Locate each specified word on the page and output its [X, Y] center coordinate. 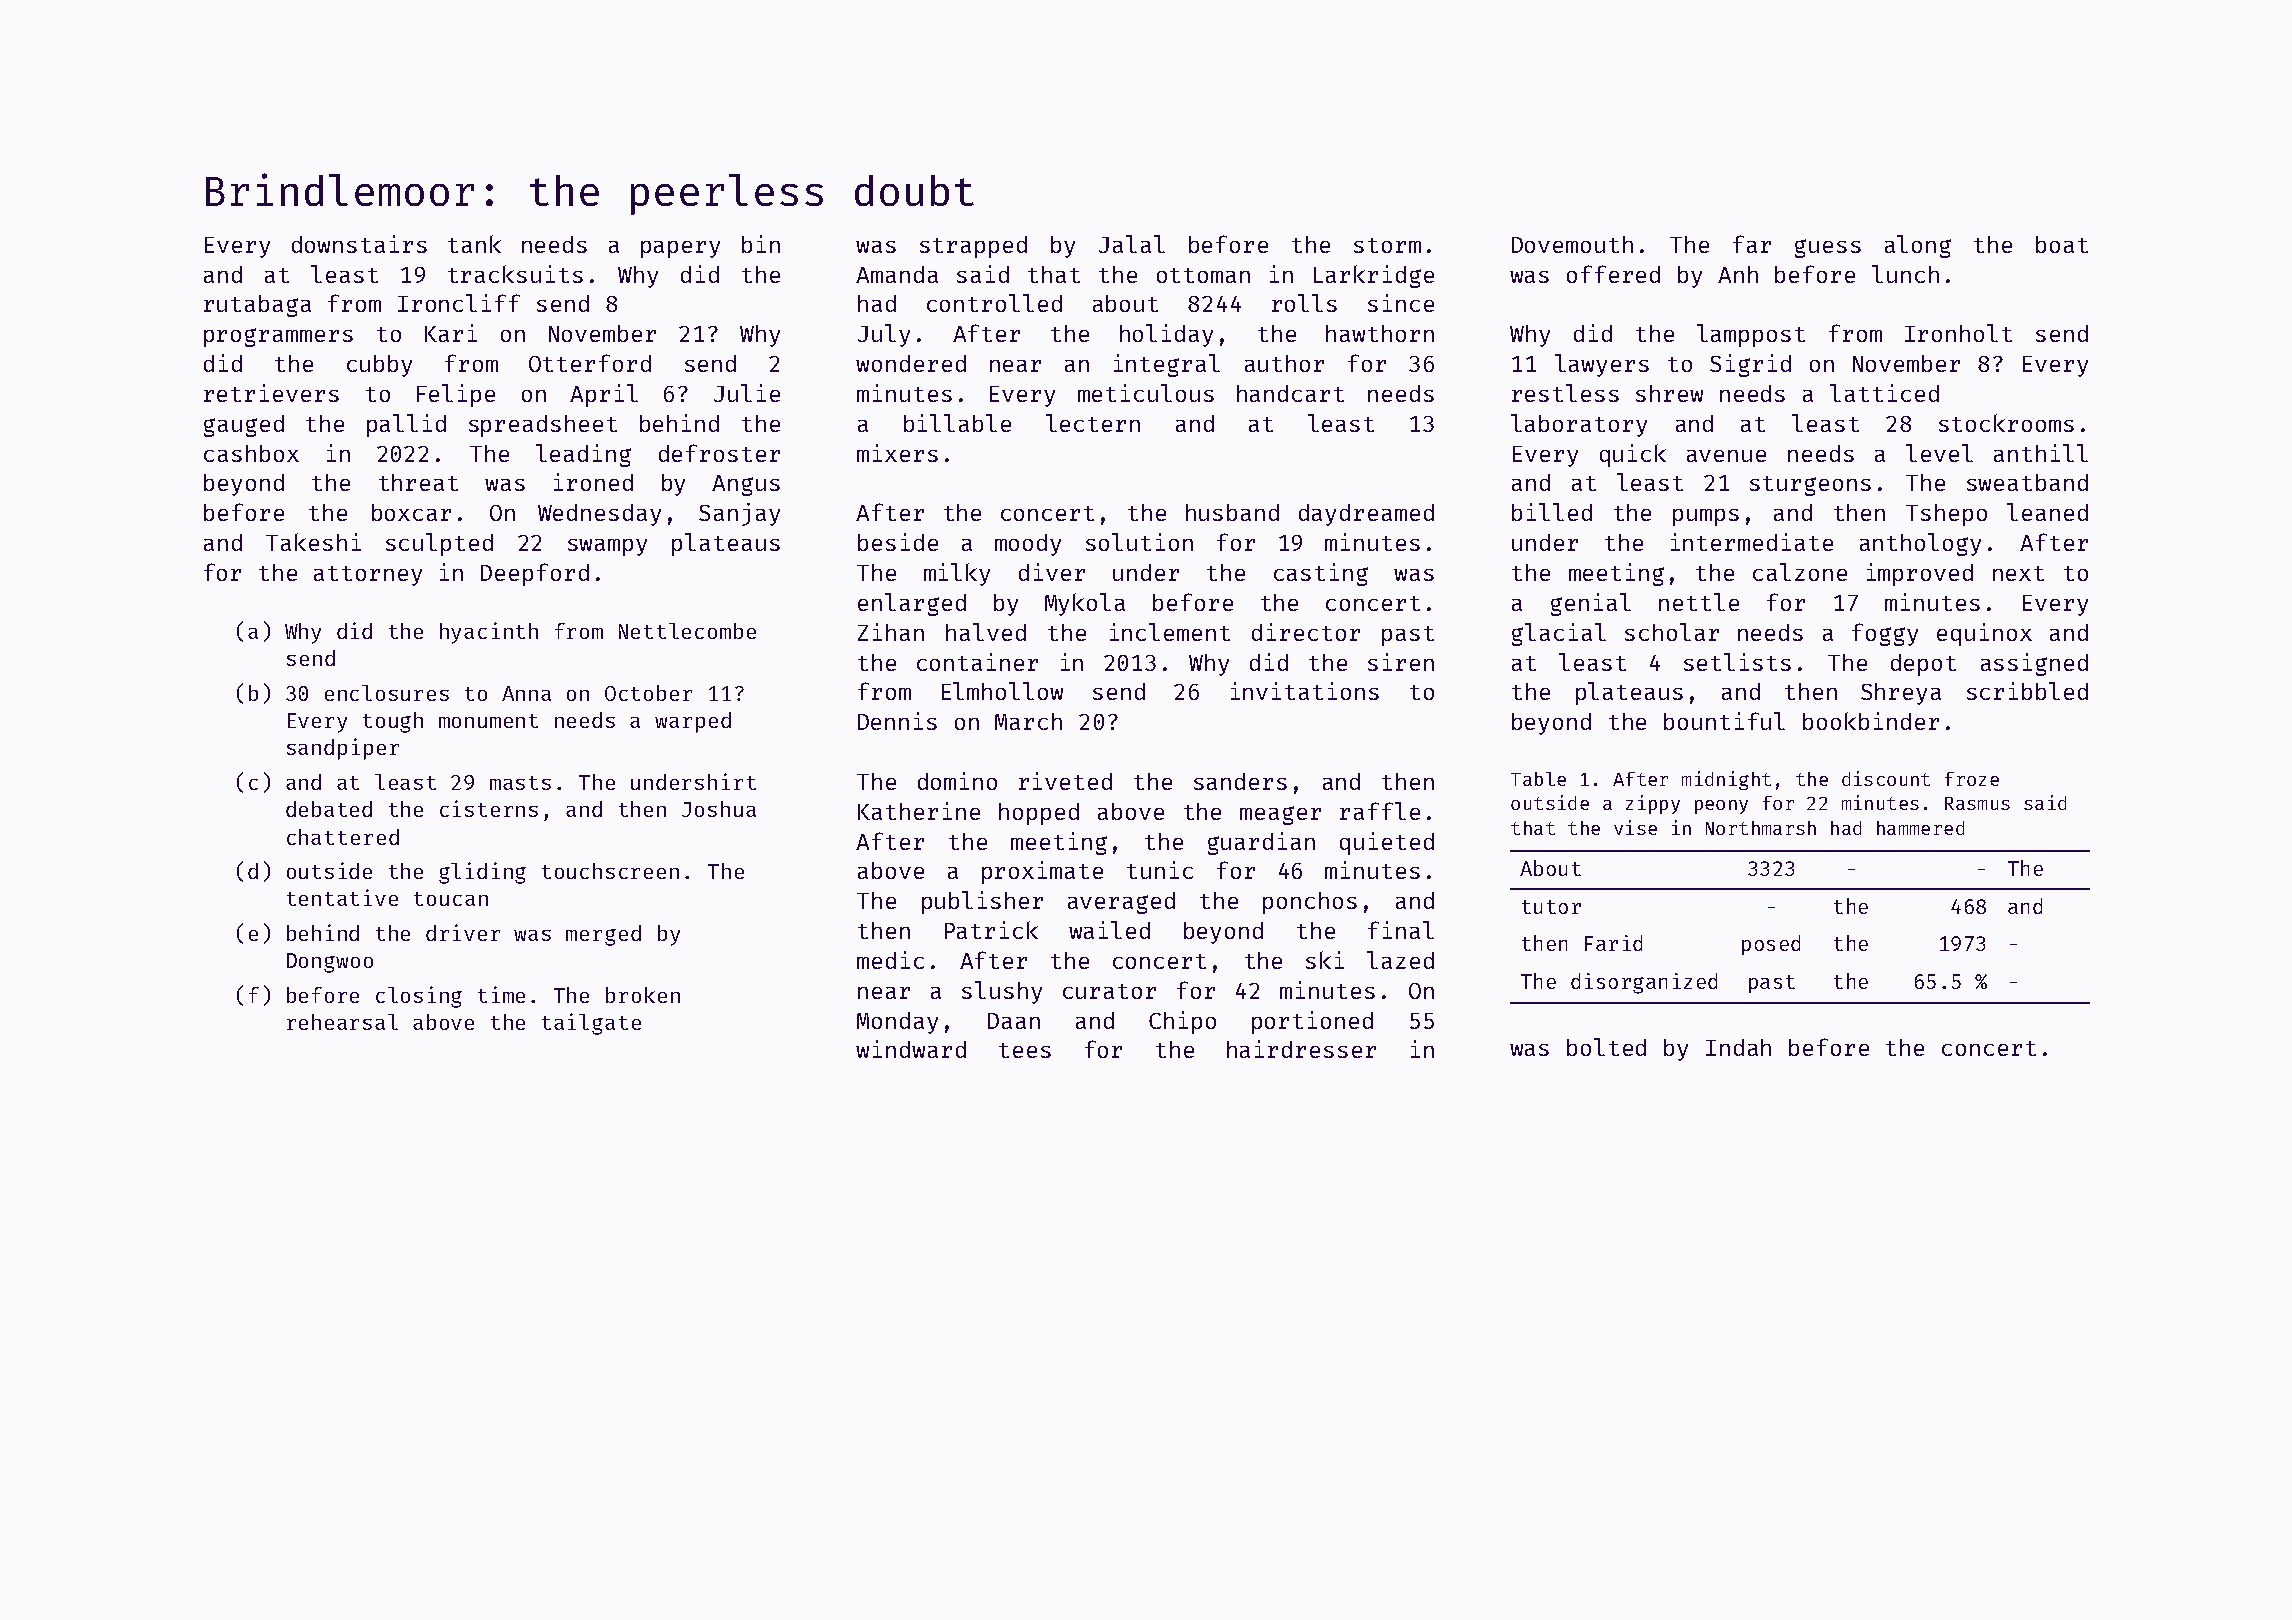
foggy [1885, 634]
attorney [368, 576]
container [977, 662]
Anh [1738, 274]
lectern [1093, 423]
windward [911, 1049]
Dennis [897, 721]
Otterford [590, 363]
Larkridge [1374, 276]
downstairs [359, 244]
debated [329, 809]
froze [1972, 779]
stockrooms [2006, 423]
